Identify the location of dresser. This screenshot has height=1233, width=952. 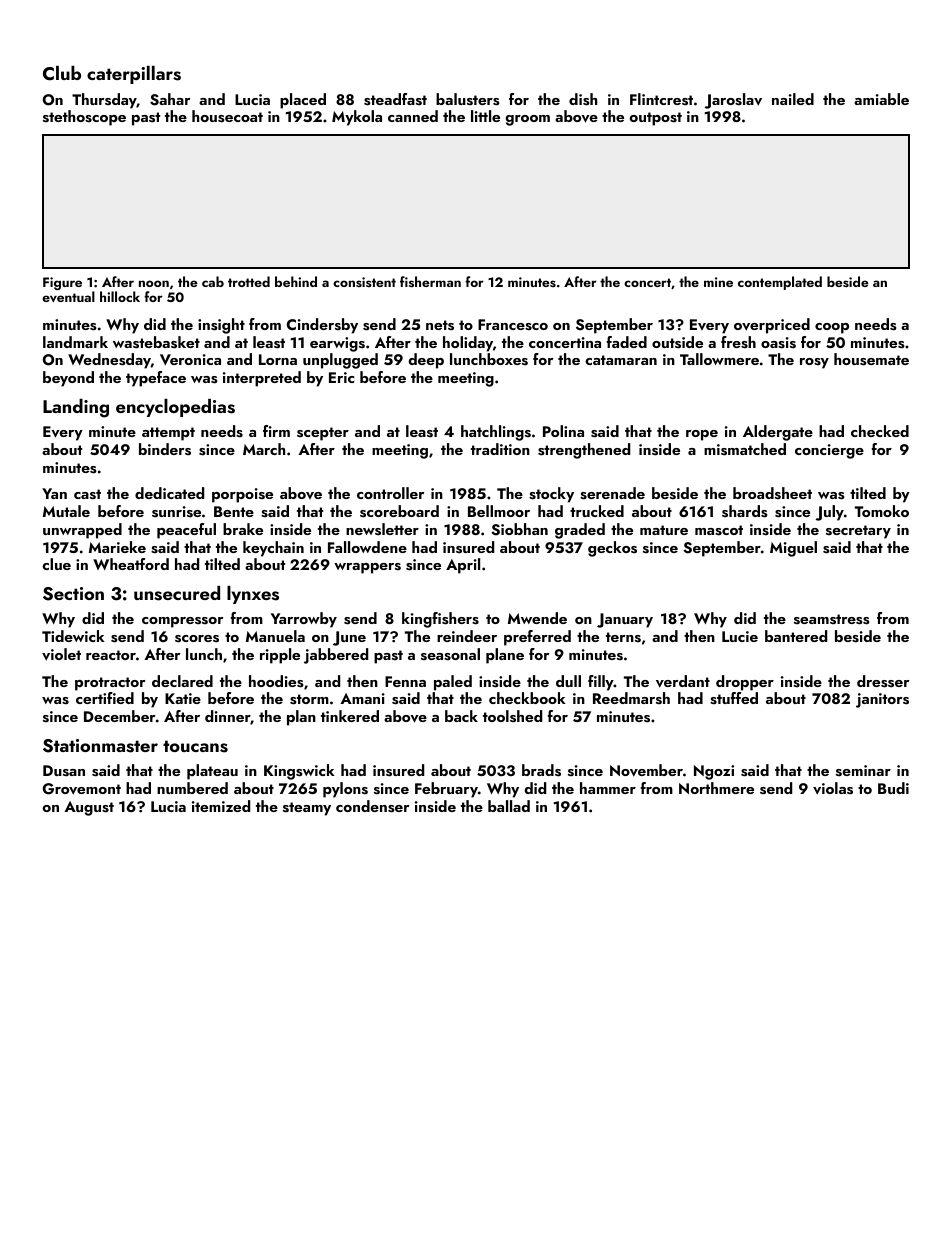
(883, 681).
